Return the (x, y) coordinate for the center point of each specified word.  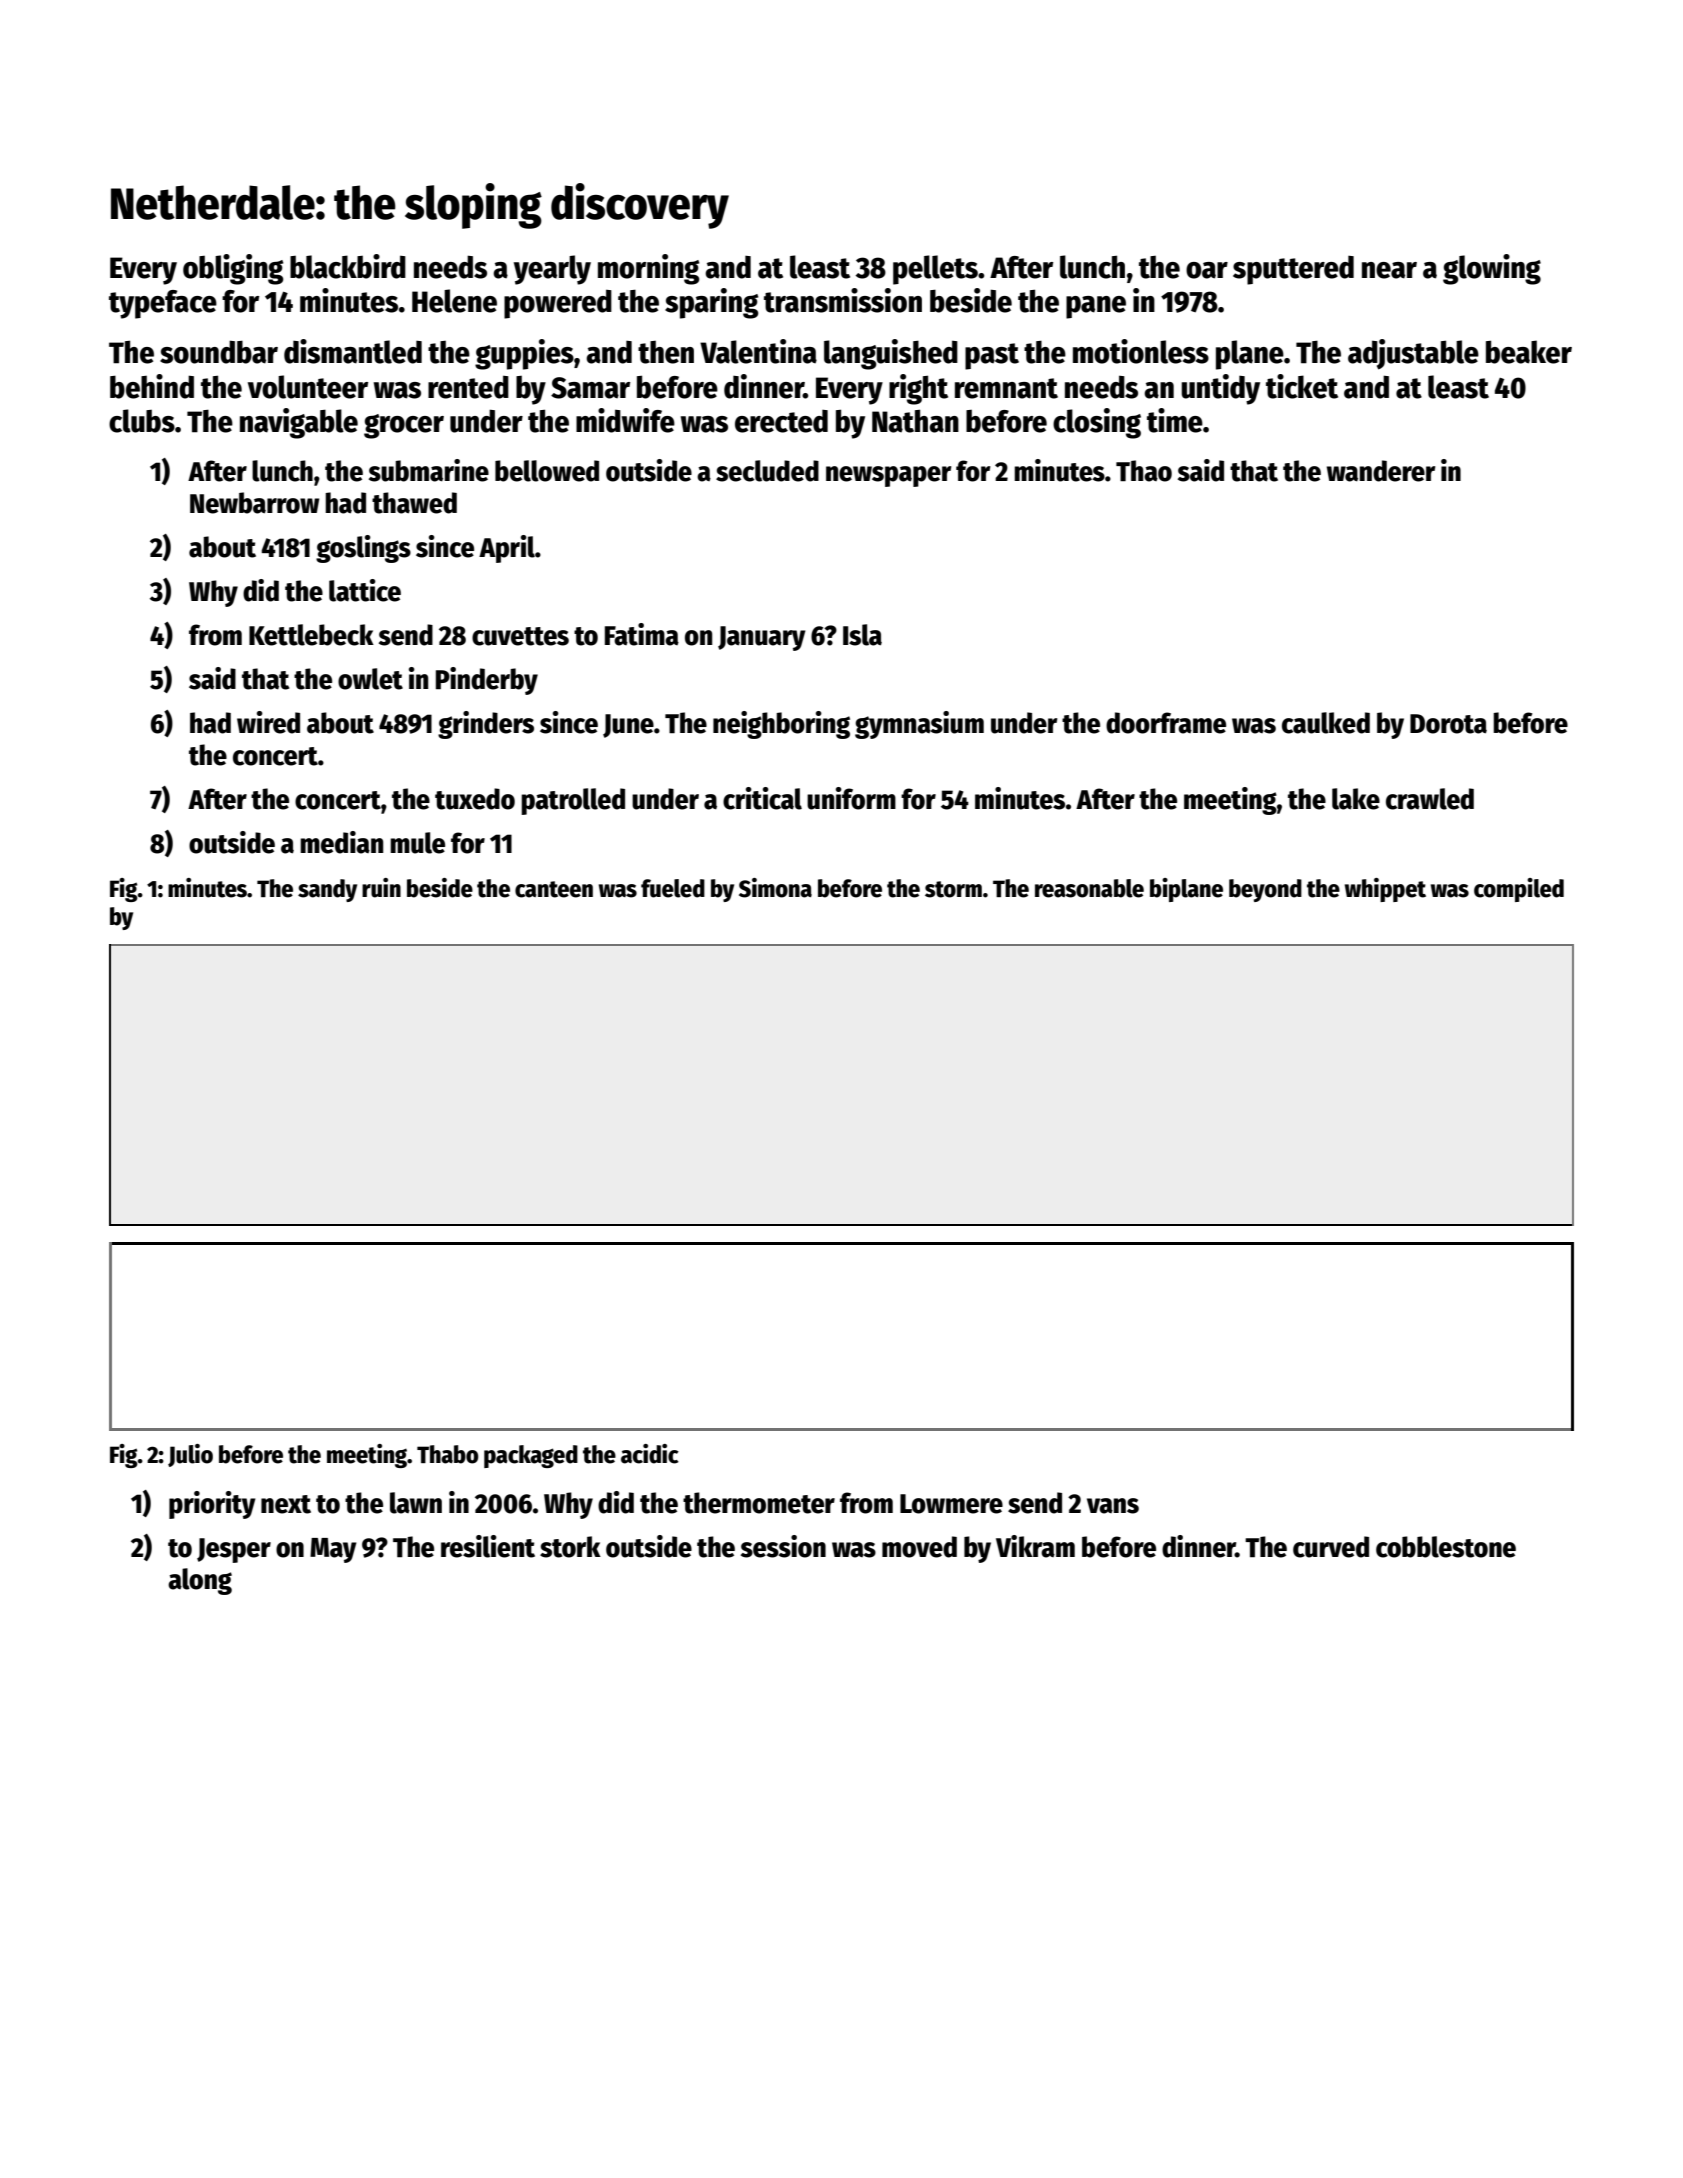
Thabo (447, 1454)
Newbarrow (254, 503)
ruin (381, 888)
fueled (673, 888)
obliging (233, 269)
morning (649, 269)
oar (1207, 270)
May (333, 1550)
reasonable (1089, 888)
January (762, 638)
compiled (1519, 890)
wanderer (1381, 471)
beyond (1265, 890)
